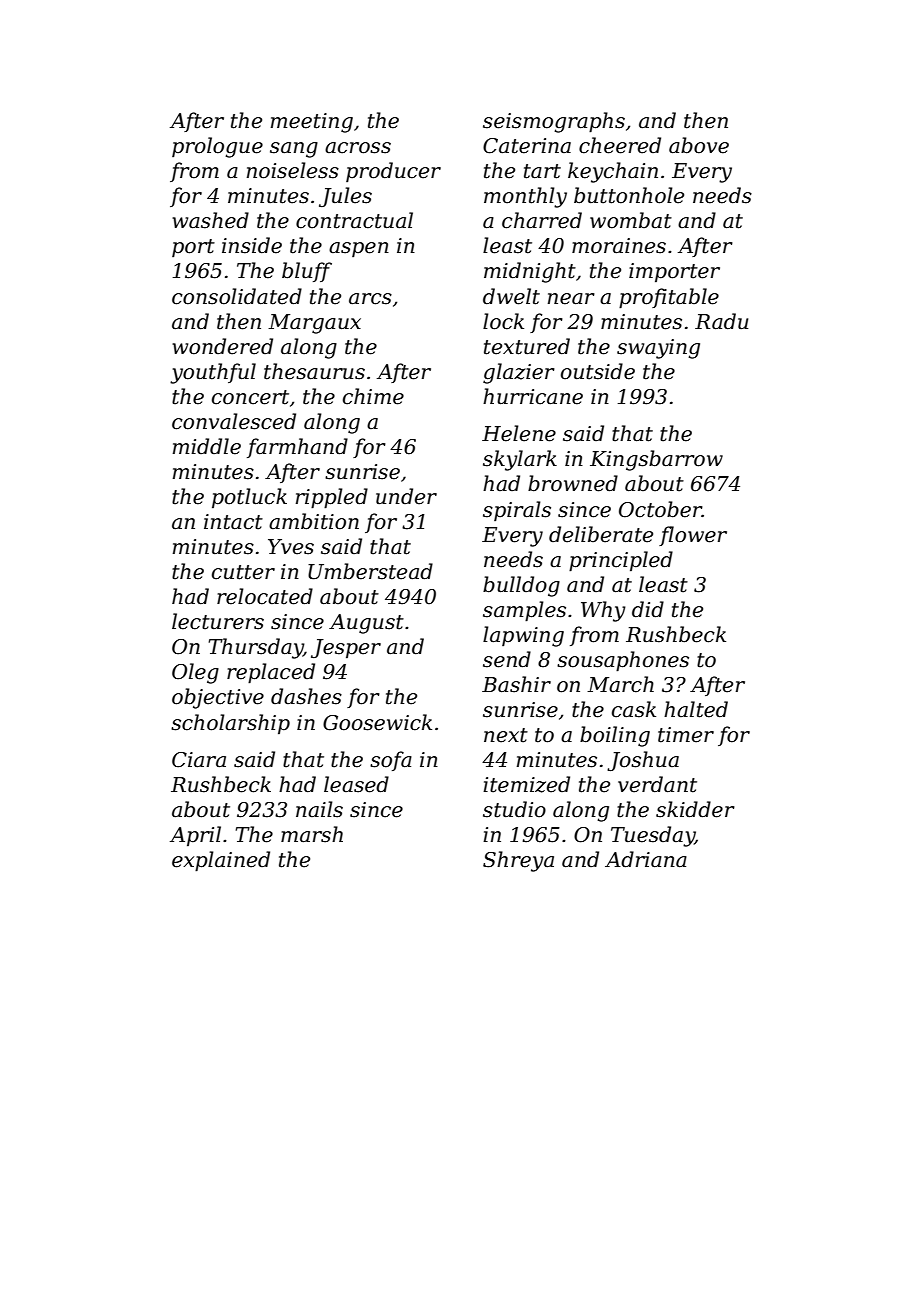 Image resolution: width=924 pixels, height=1311 pixels. What do you see at coordinates (527, 146) in the document?
I see `Caterina` at bounding box center [527, 146].
